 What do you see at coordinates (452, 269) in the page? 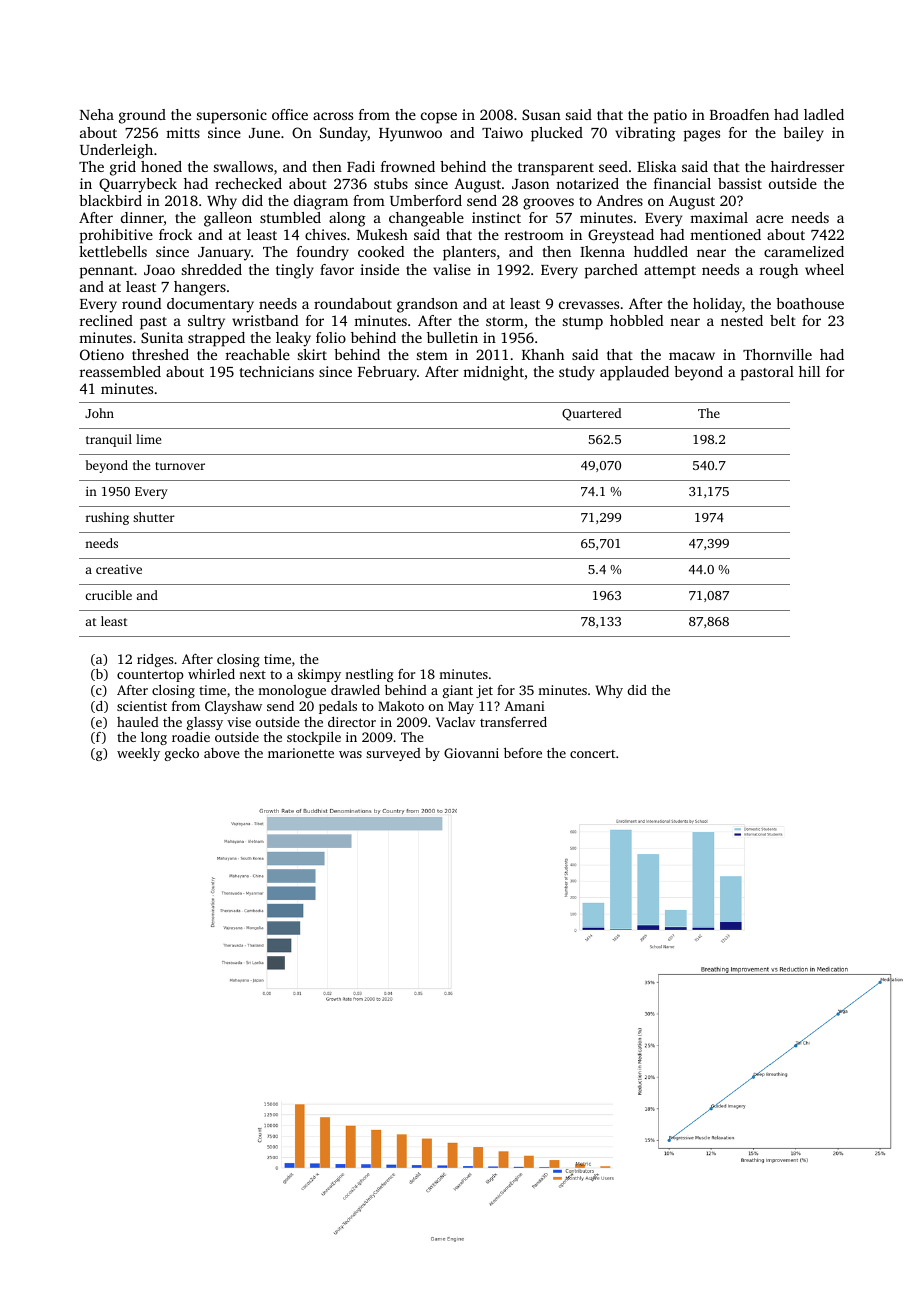
I see `valise` at bounding box center [452, 269].
